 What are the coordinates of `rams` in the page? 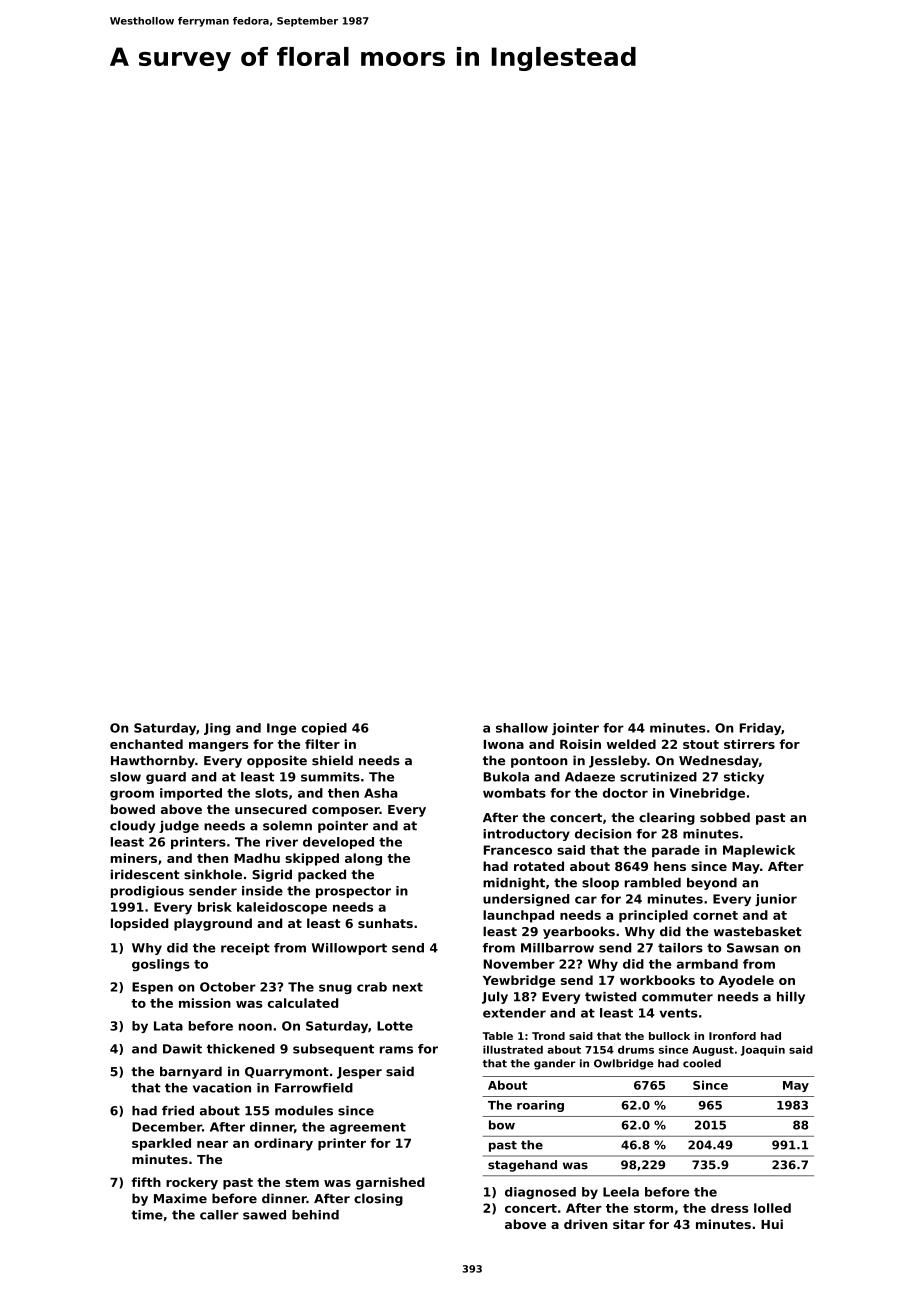 It's located at (396, 1050).
